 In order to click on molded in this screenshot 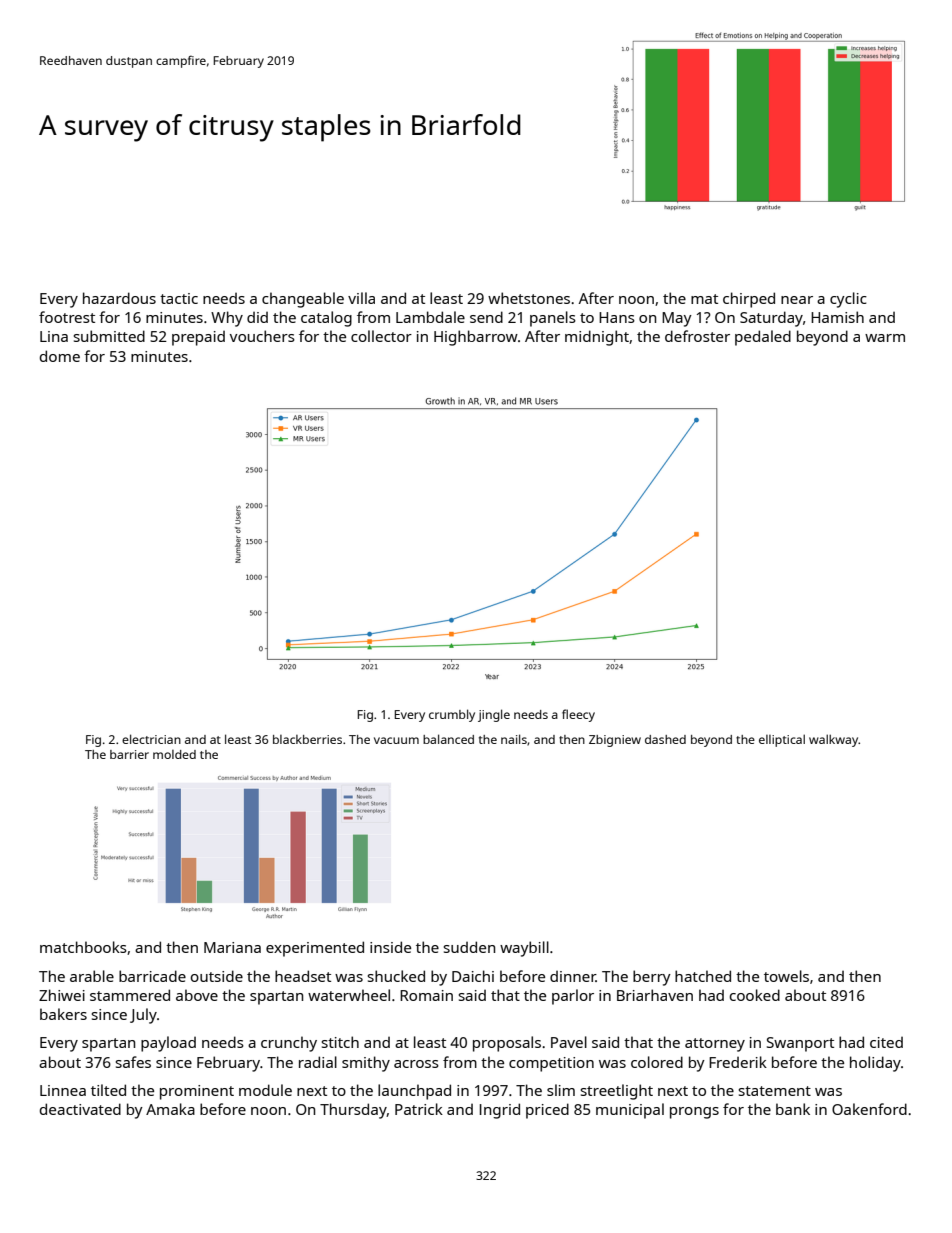, I will do `click(174, 754)`.
